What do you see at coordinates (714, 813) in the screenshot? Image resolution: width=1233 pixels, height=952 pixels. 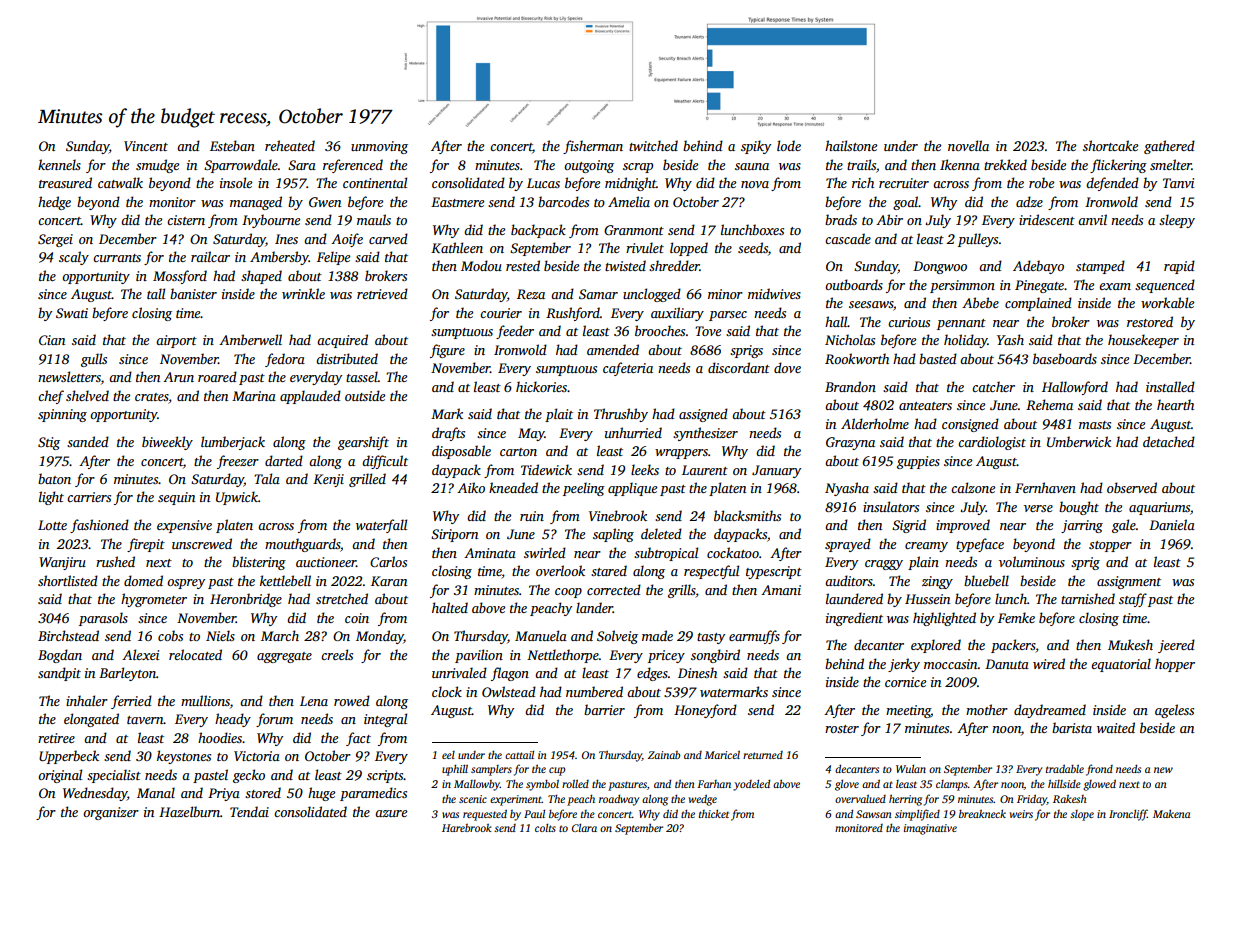 I see `thicket` at bounding box center [714, 813].
